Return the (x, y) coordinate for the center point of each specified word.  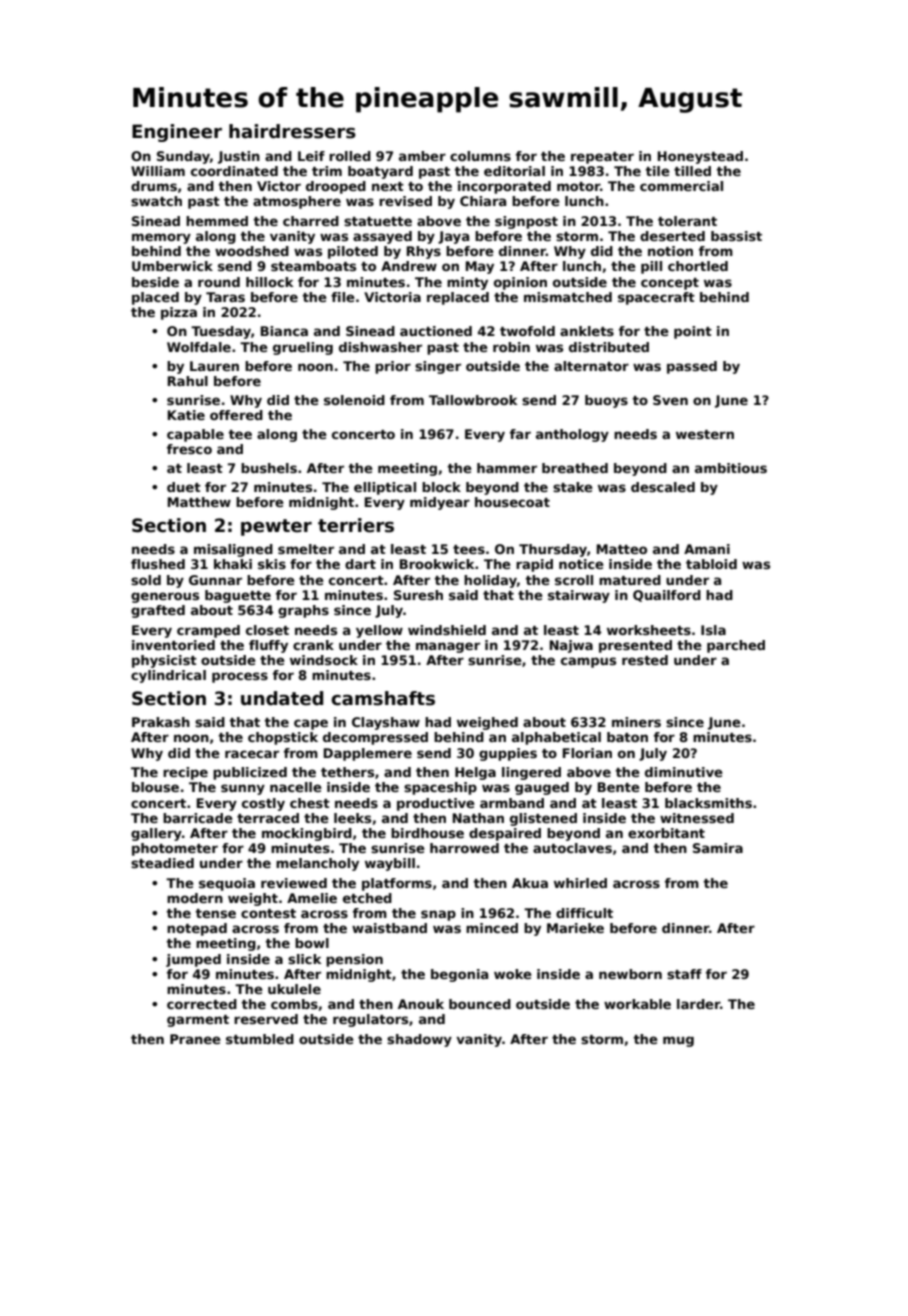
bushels (269, 468)
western (705, 434)
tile (657, 171)
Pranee (195, 1039)
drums (154, 186)
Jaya (453, 237)
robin (511, 347)
